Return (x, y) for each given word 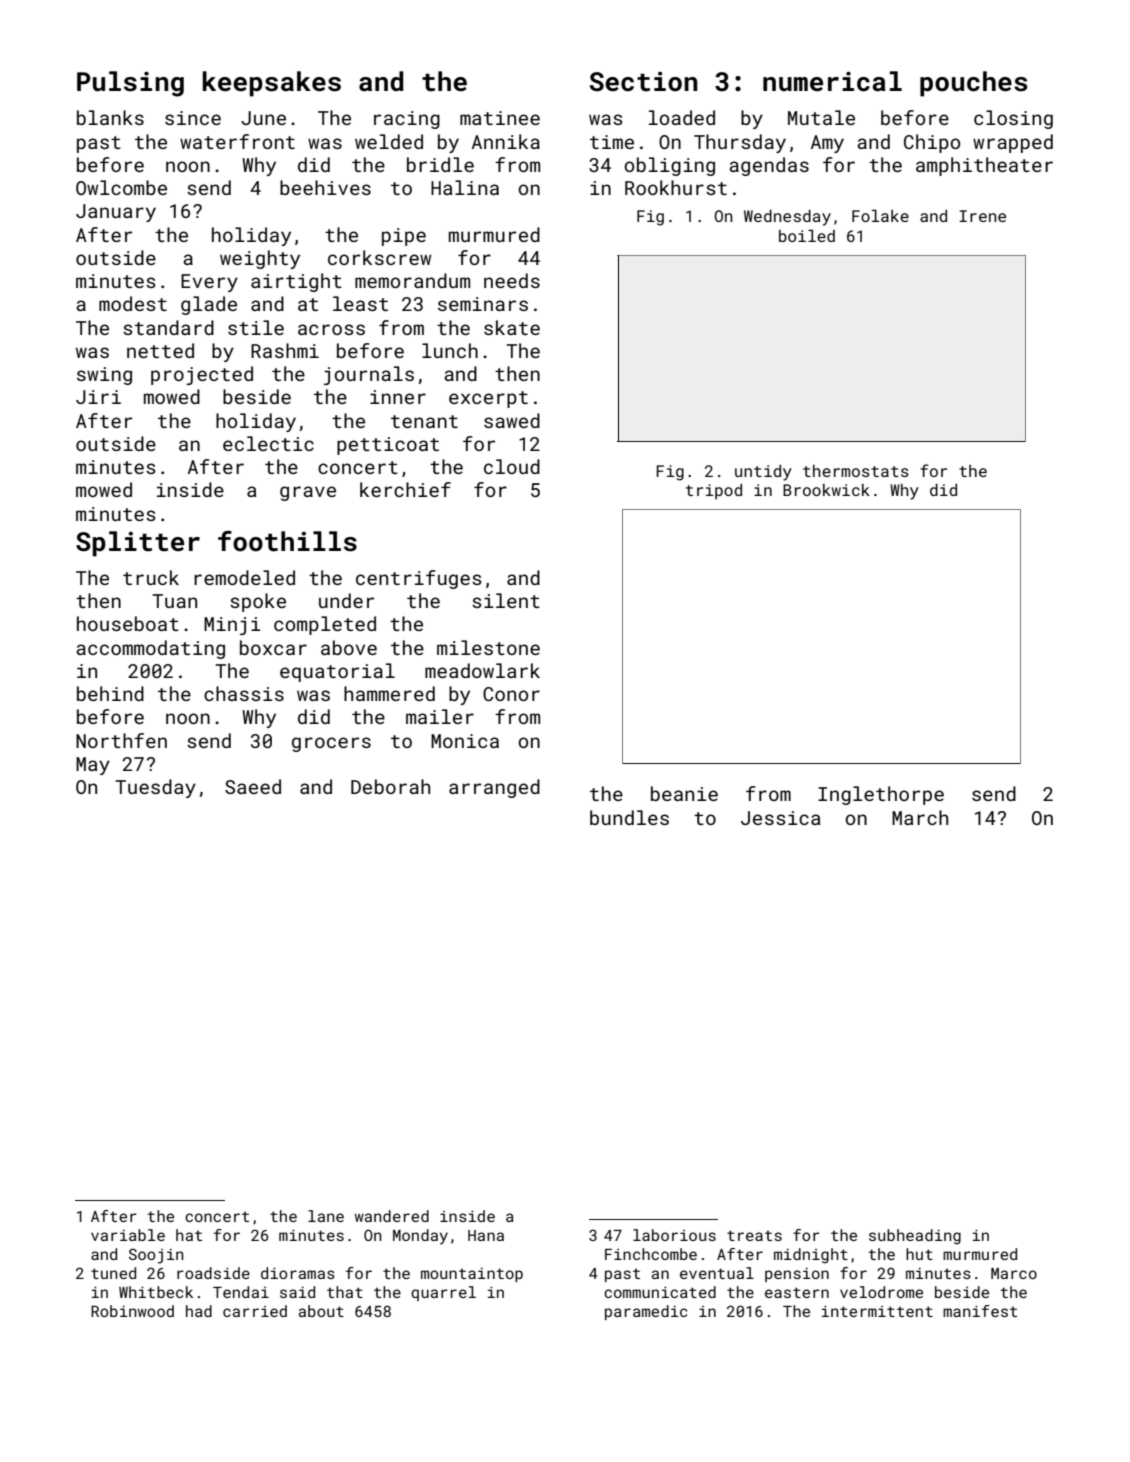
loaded (682, 117)
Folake (880, 216)
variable (128, 1235)
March (920, 817)
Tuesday (155, 788)
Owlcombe (121, 187)
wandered (392, 1216)
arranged (494, 788)
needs (512, 280)
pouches (973, 84)
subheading (915, 1236)
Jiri (98, 397)
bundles (629, 817)
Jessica (780, 818)
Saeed (253, 786)
